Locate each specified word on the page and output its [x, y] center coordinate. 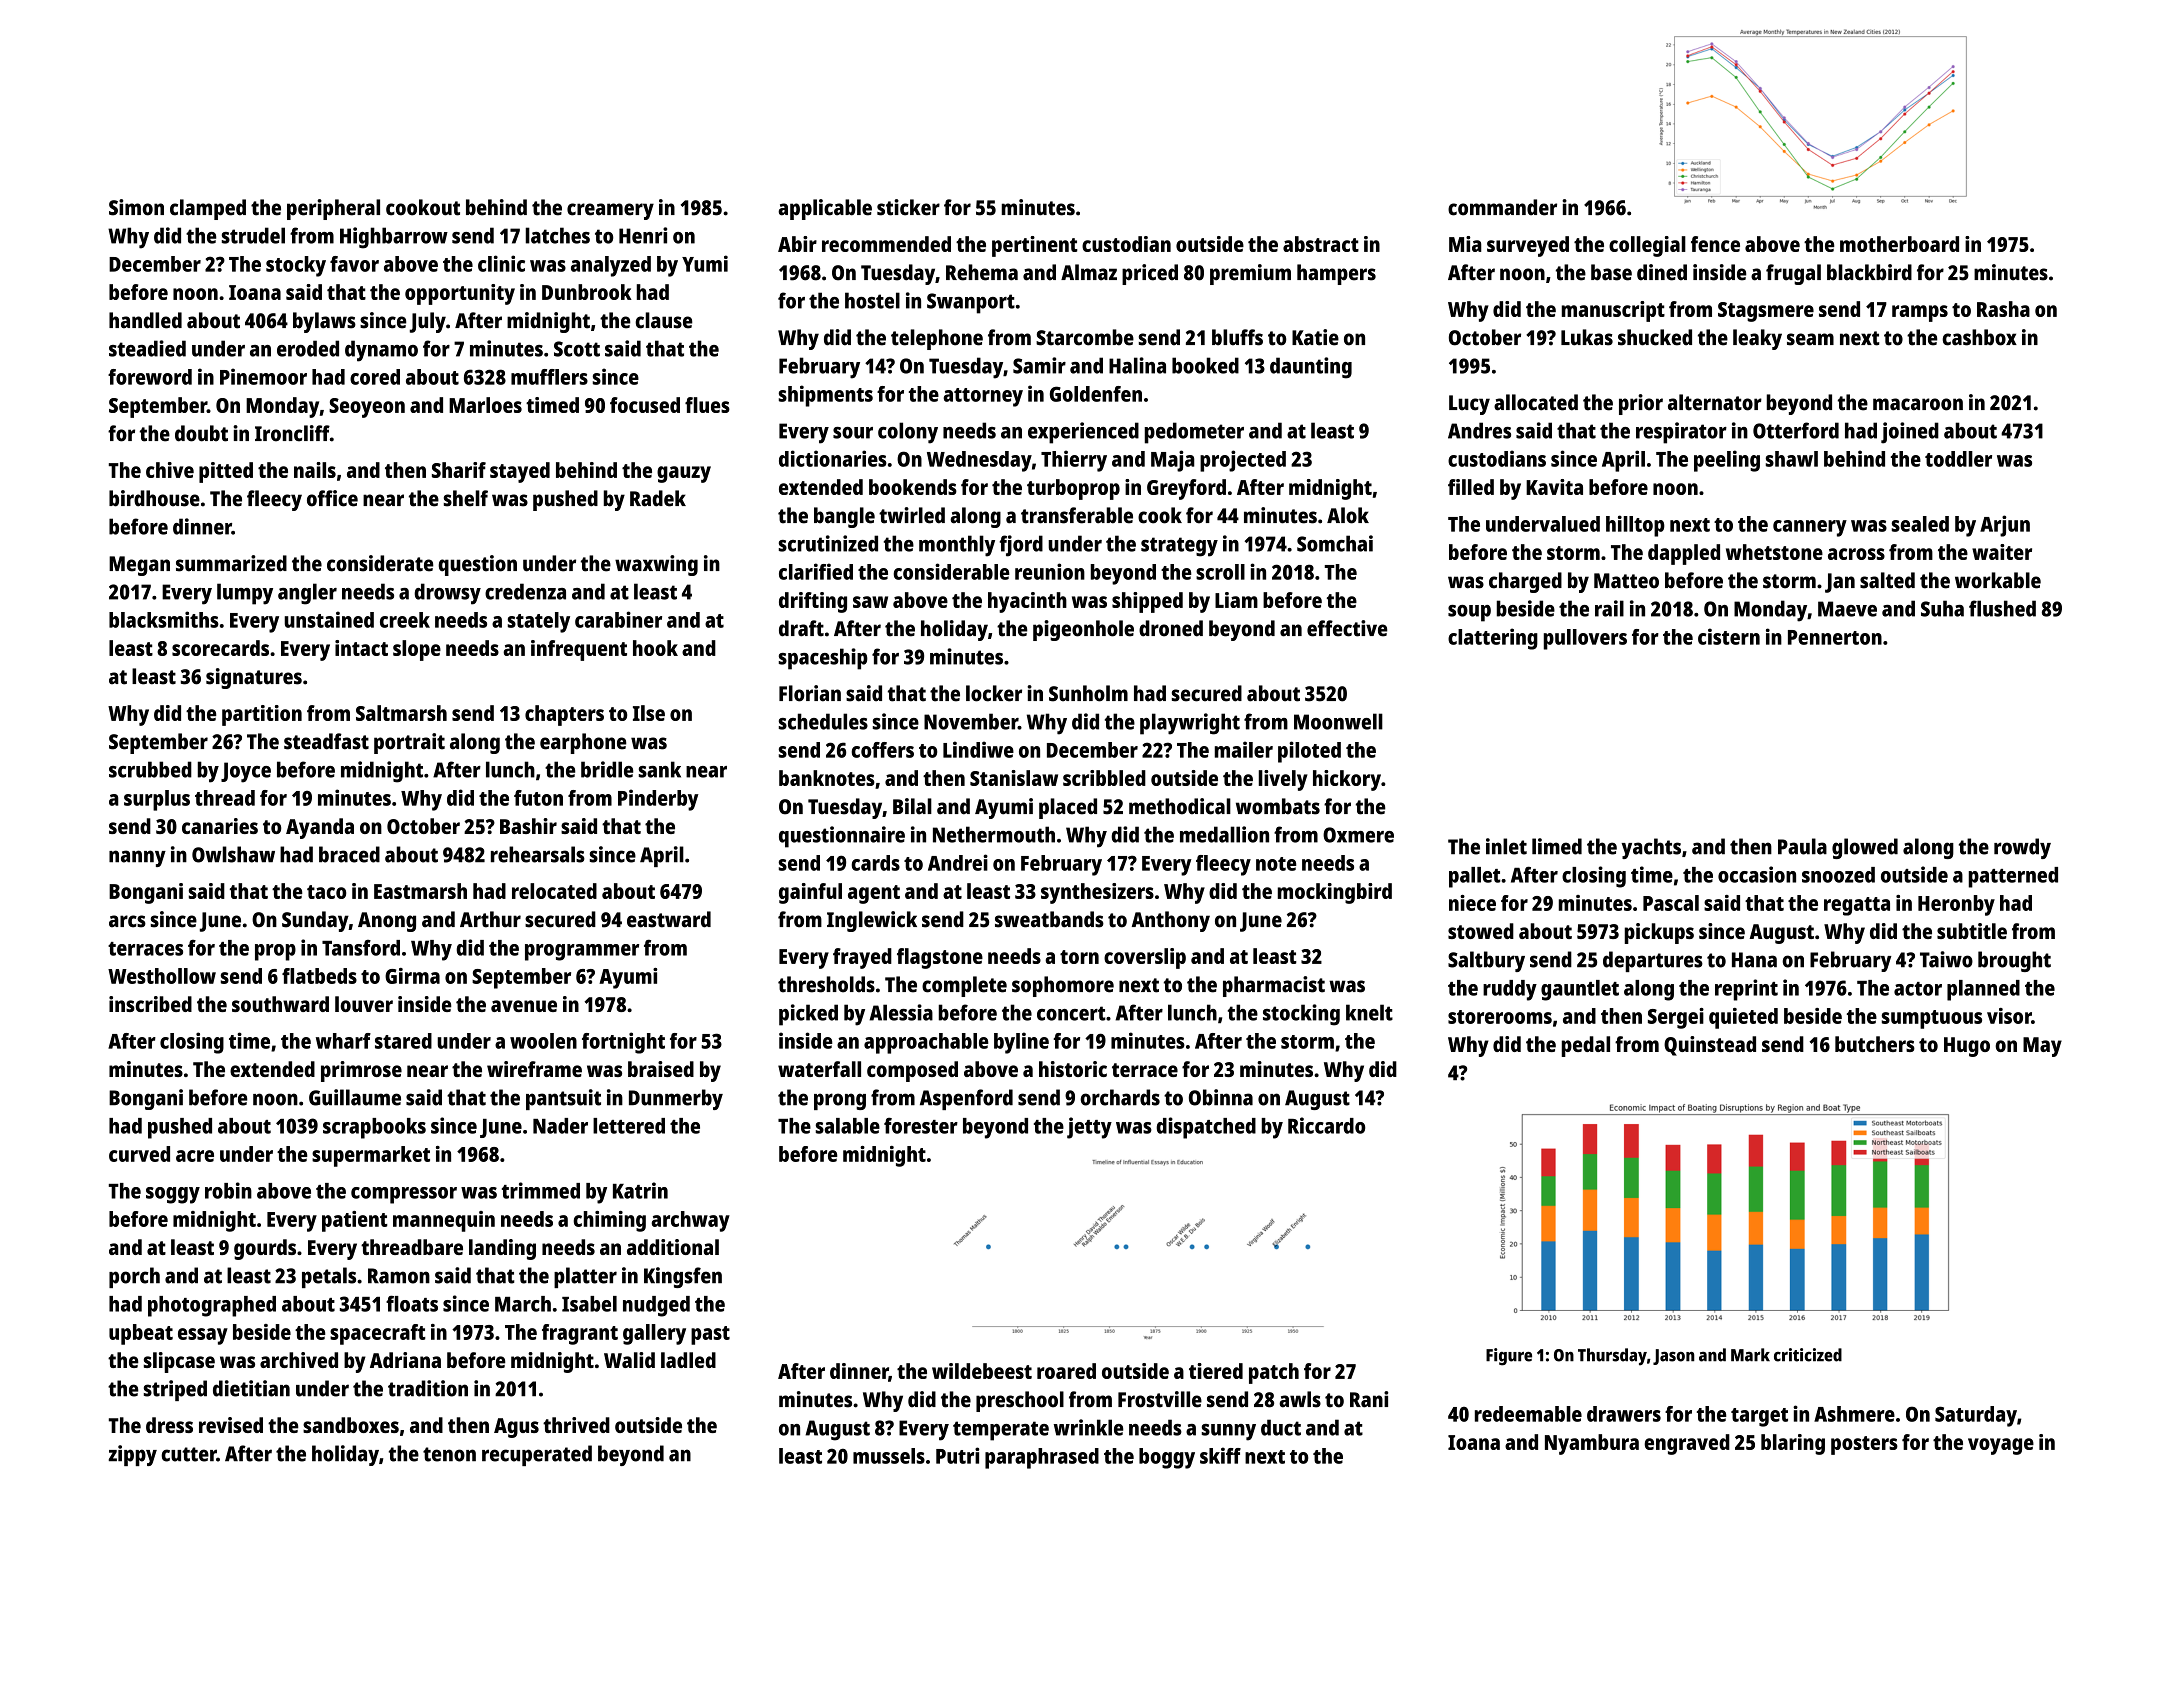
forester [921, 1125]
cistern [1729, 636]
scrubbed [150, 769]
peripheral [333, 209]
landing [502, 1249]
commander [1502, 207]
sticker [908, 207]
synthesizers [1097, 893]
